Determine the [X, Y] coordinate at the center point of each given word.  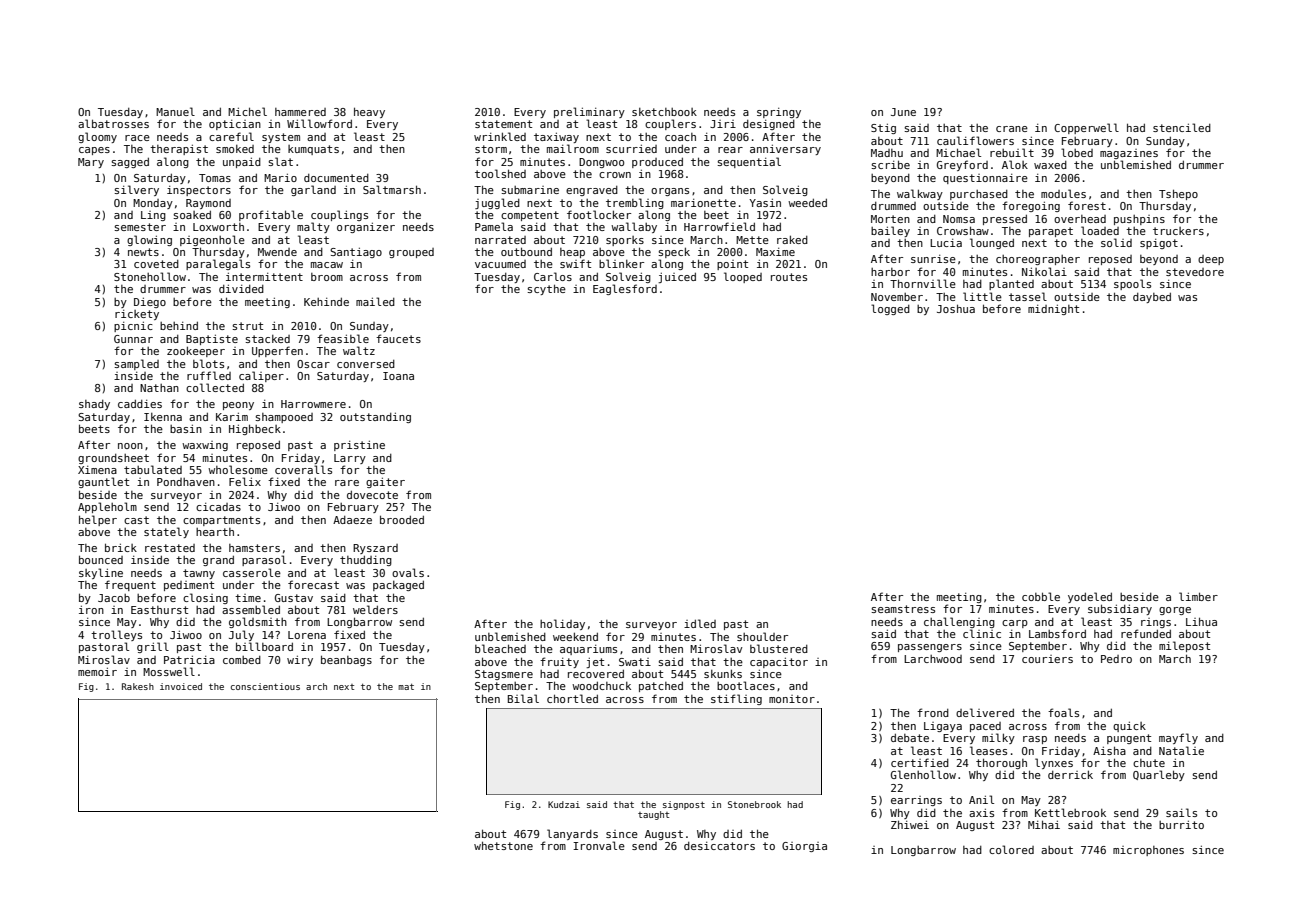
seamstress [903, 609]
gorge [1175, 611]
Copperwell [1086, 128]
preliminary [589, 112]
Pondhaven [186, 482]
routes [789, 277]
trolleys [116, 635]
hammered [300, 112]
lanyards [572, 834]
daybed [1152, 298]
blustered [779, 648]
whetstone [503, 845]
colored [1011, 849]
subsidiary [1120, 609]
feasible [343, 338]
